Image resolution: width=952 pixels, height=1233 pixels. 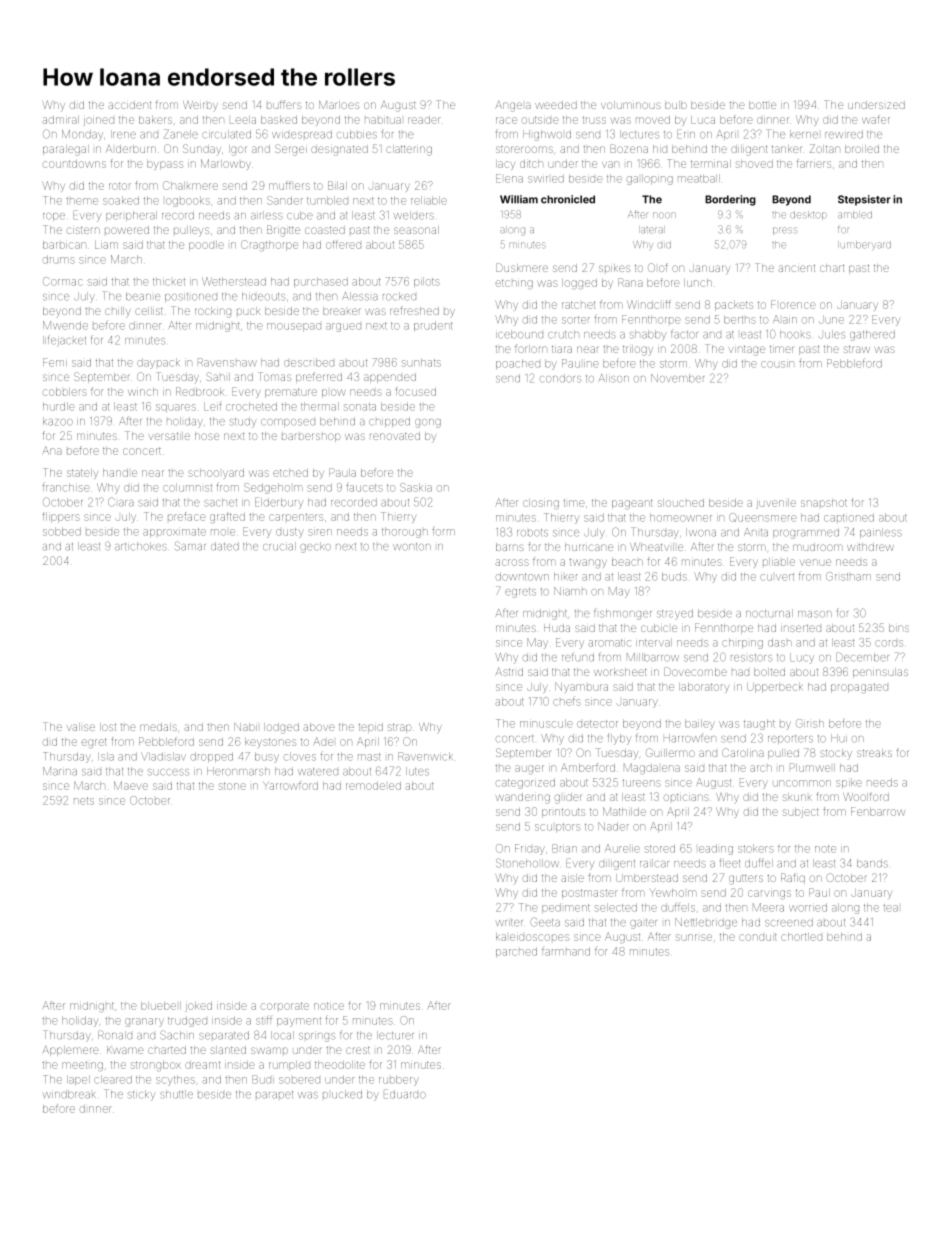 I want to click on Hui, so click(x=839, y=738).
